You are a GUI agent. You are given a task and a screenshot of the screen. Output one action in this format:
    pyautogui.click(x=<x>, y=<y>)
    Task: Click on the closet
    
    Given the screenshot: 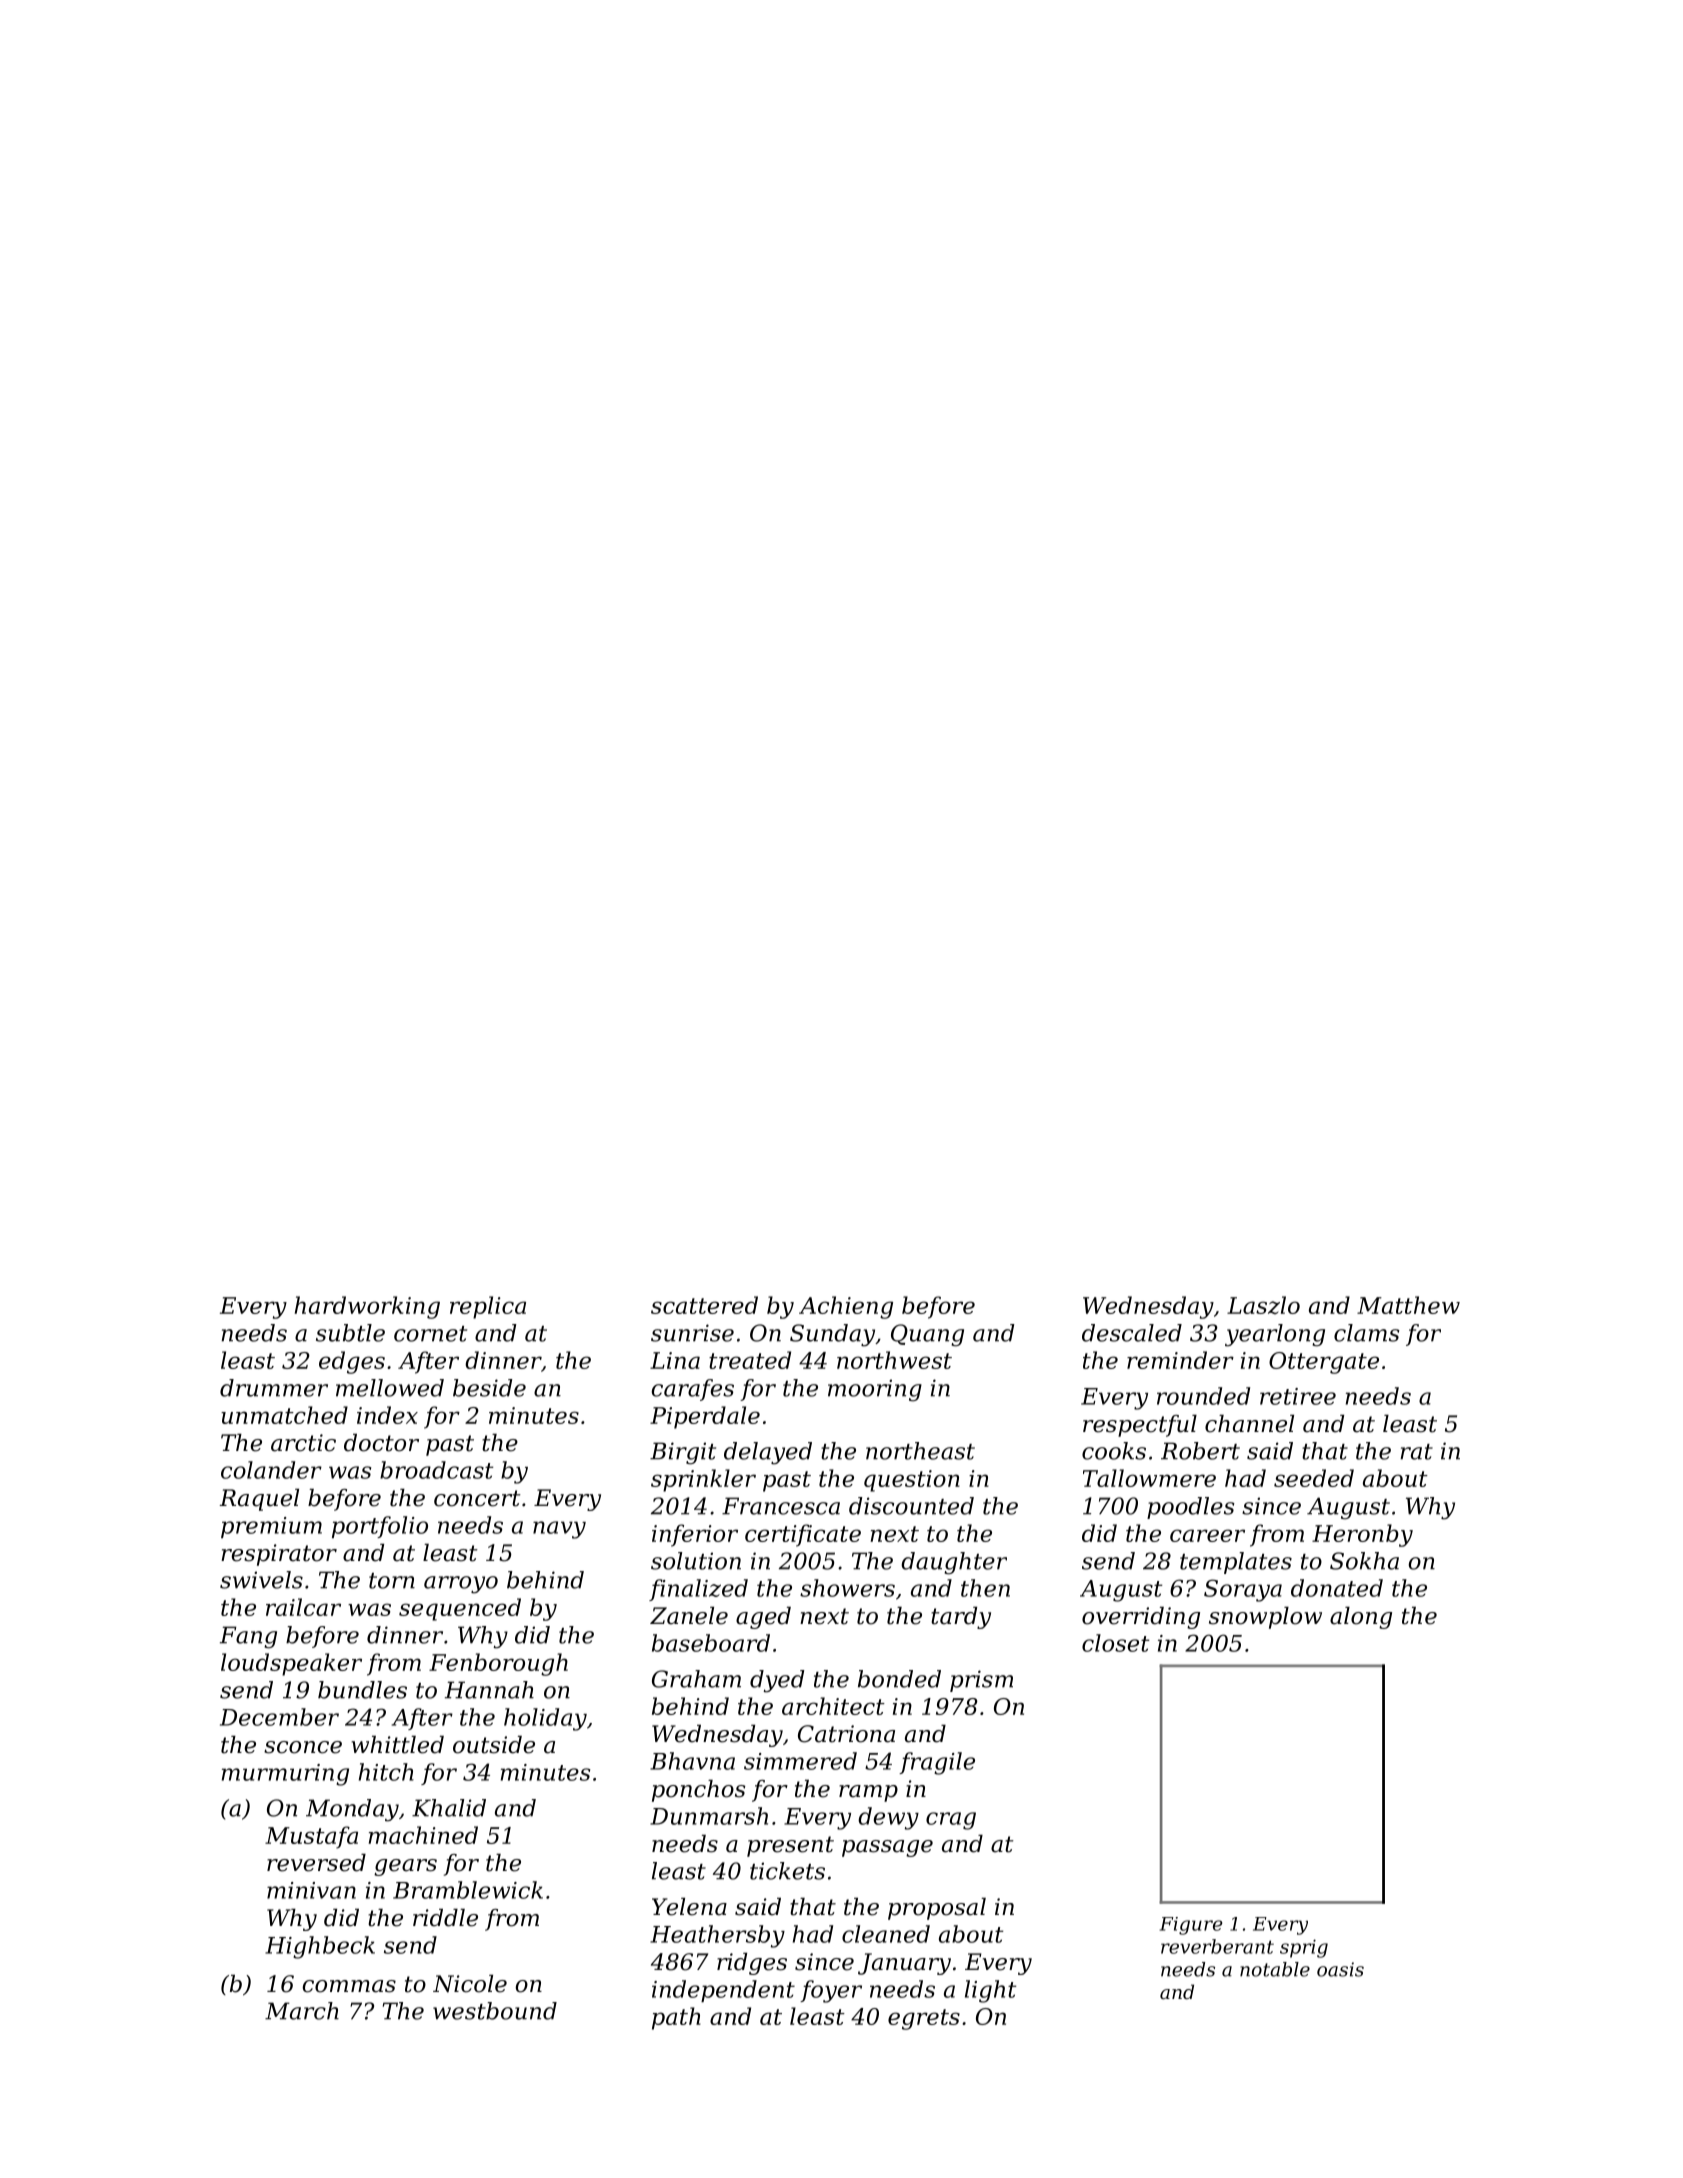 What is the action you would take?
    pyautogui.click(x=1115, y=1643)
